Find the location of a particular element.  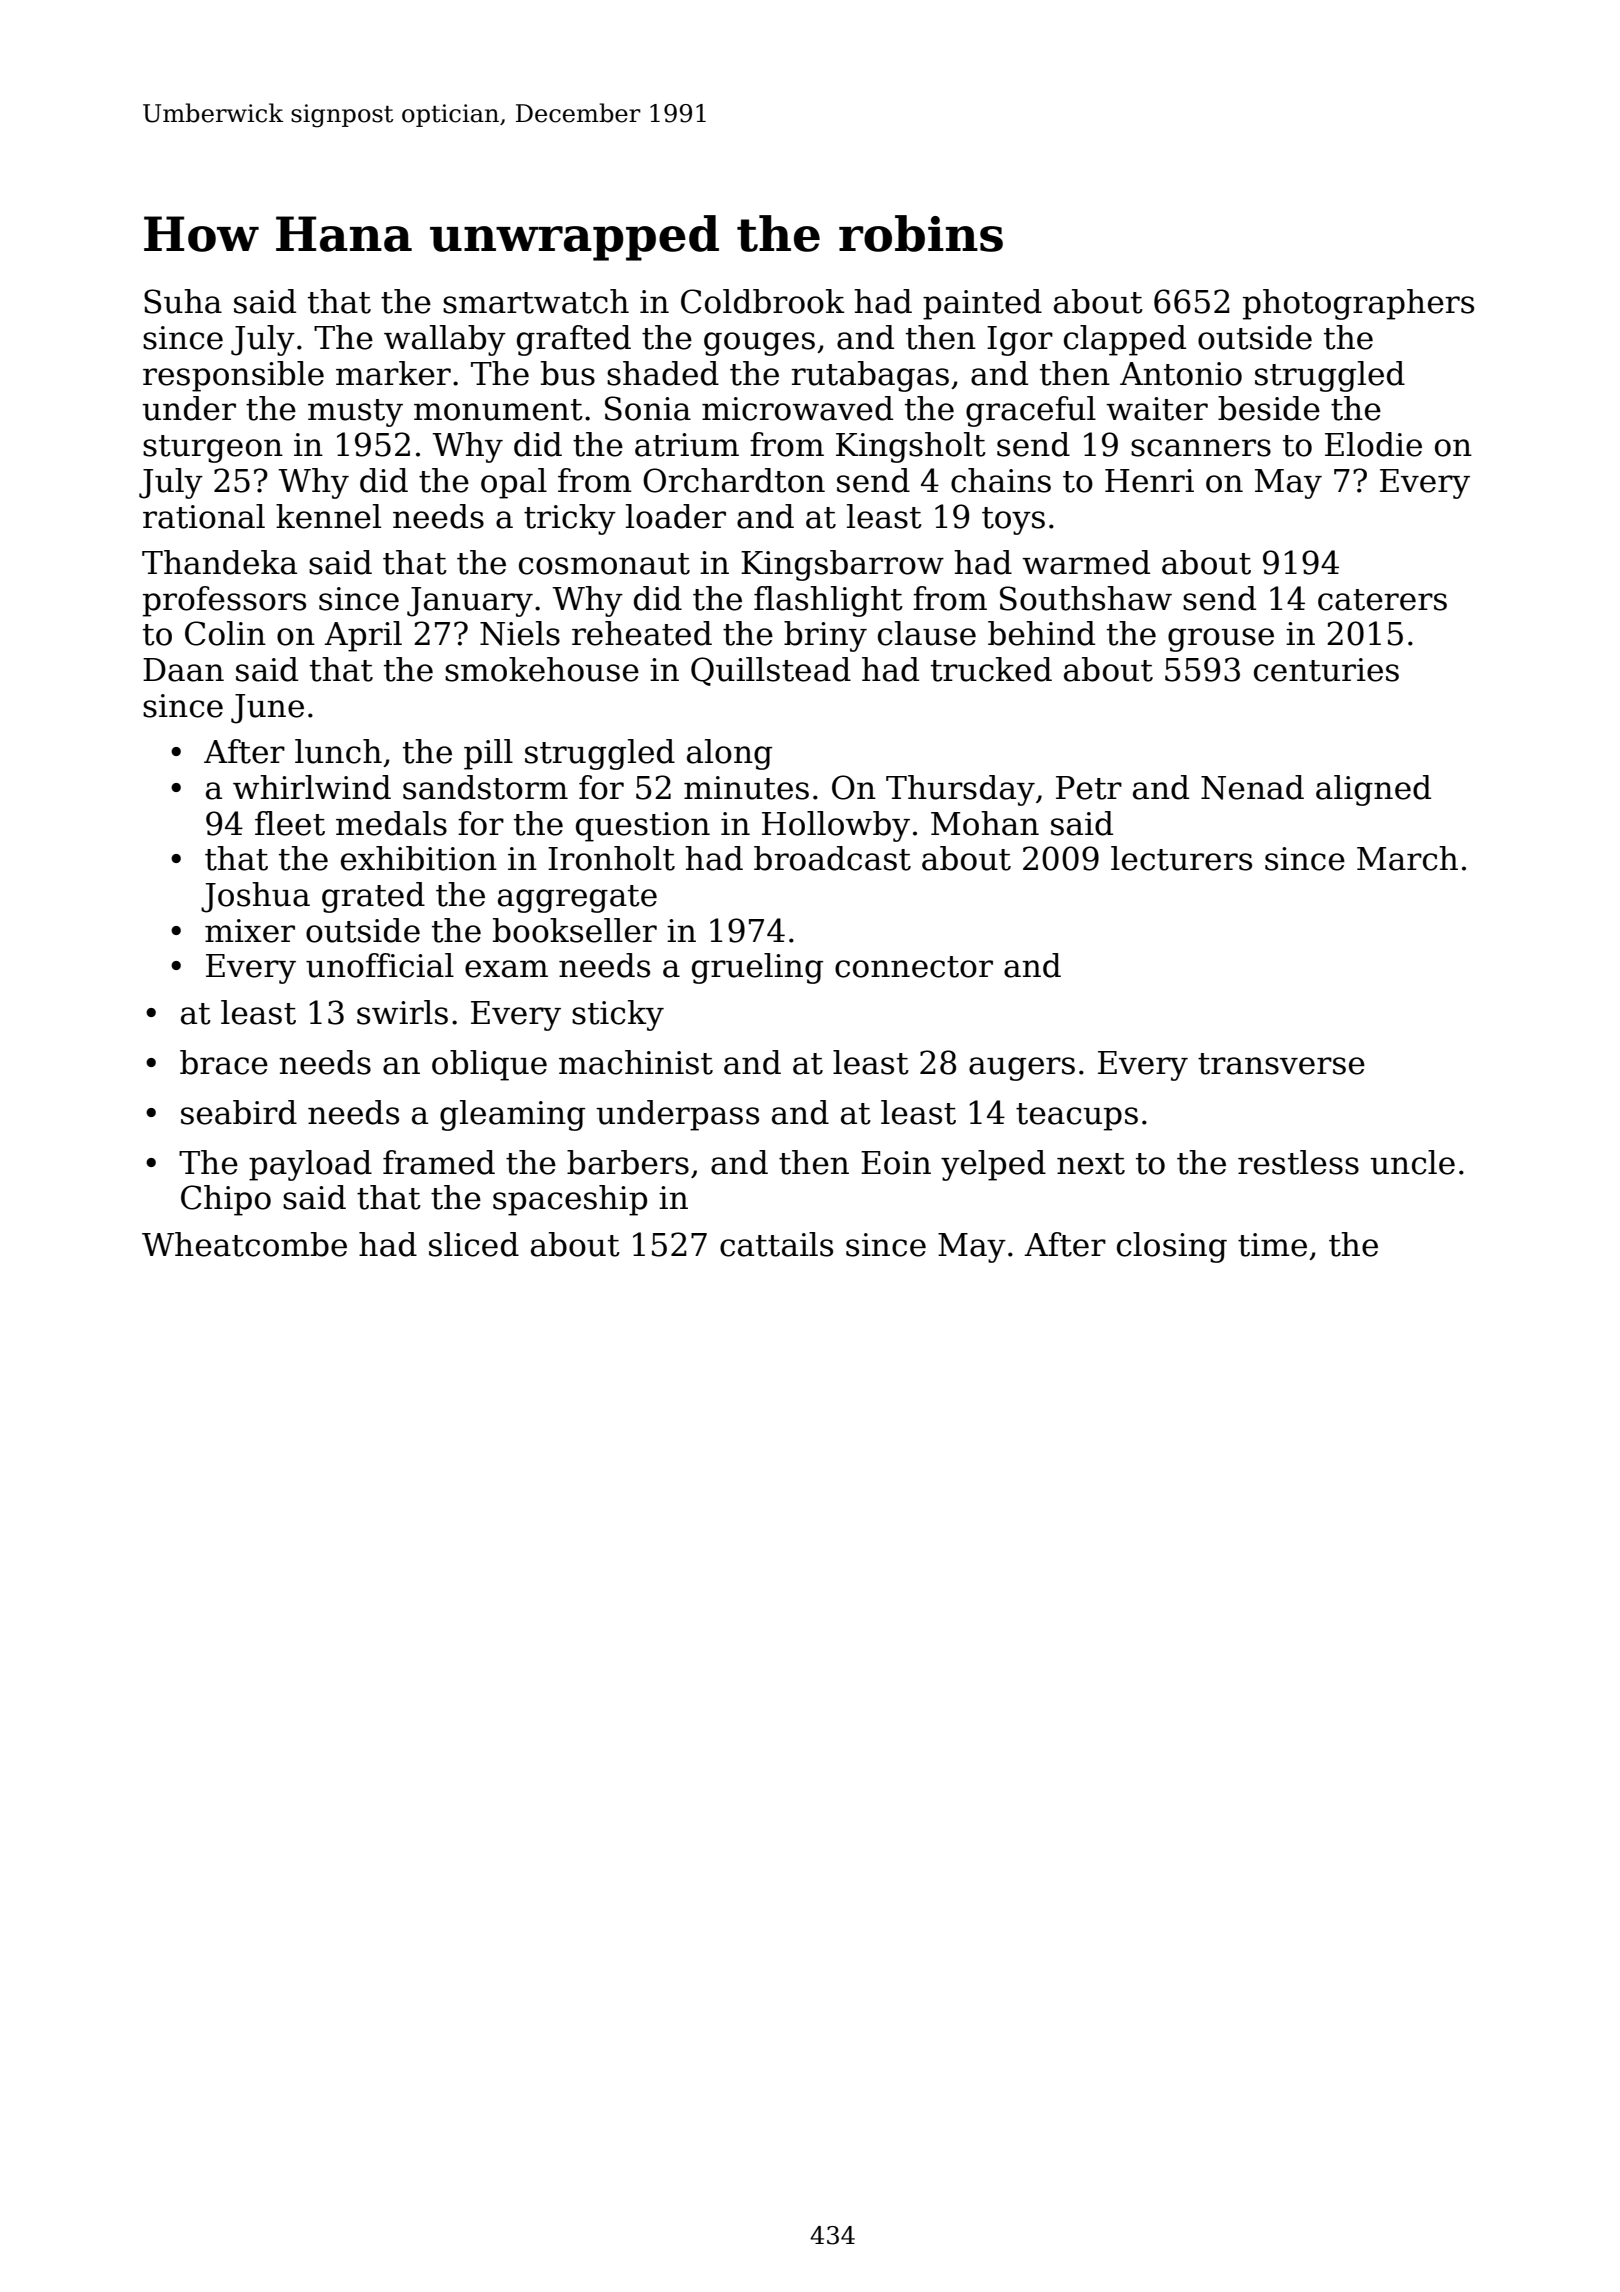

along is located at coordinates (729, 754).
